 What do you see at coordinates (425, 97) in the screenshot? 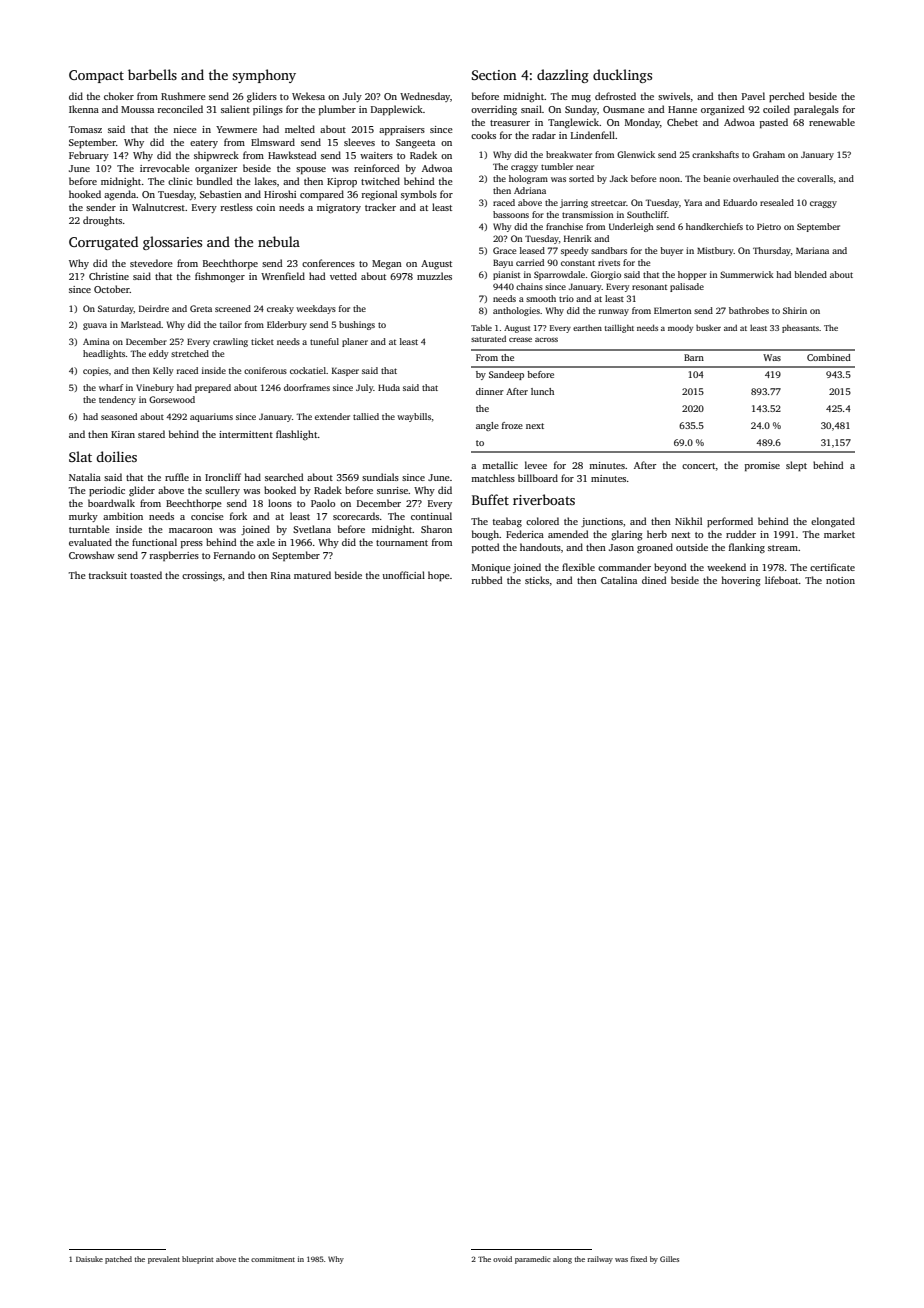
I see `Wednesday` at bounding box center [425, 97].
